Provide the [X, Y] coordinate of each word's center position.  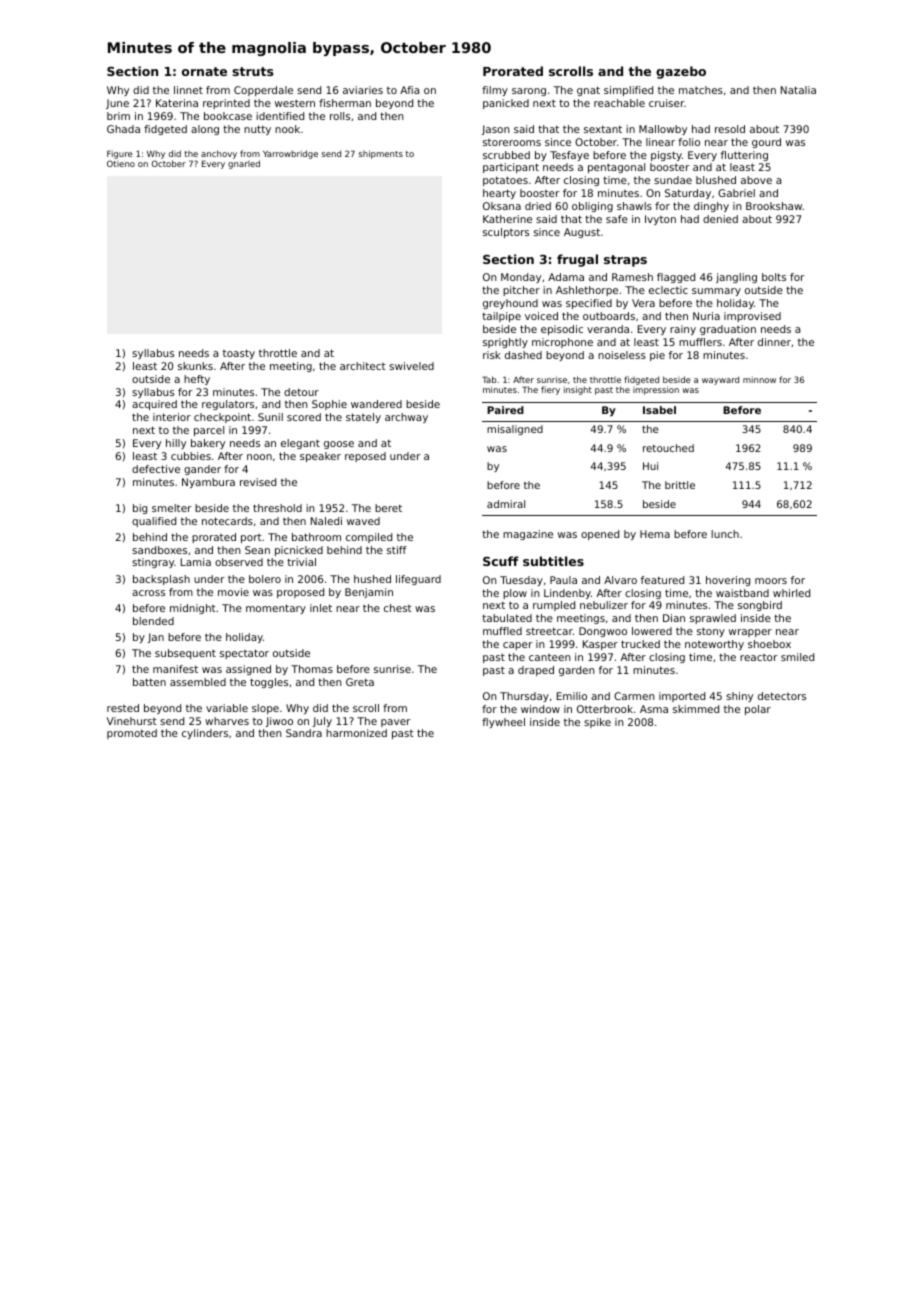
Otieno [121, 163]
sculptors [506, 233]
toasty [239, 354]
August [582, 233]
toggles [269, 683]
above [756, 180]
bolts [774, 277]
